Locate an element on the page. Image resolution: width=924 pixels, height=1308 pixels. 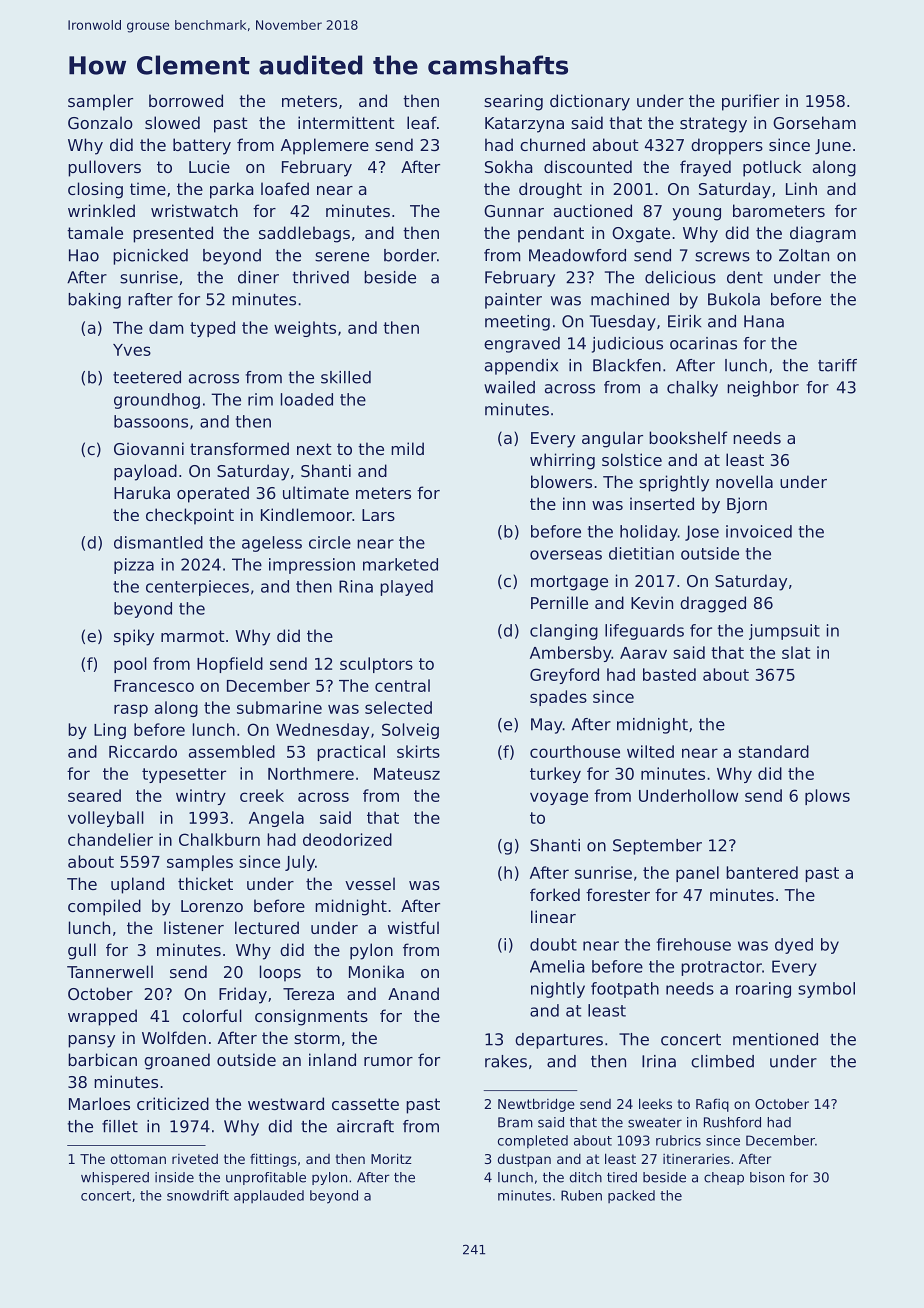
Tannerwell is located at coordinates (110, 971).
